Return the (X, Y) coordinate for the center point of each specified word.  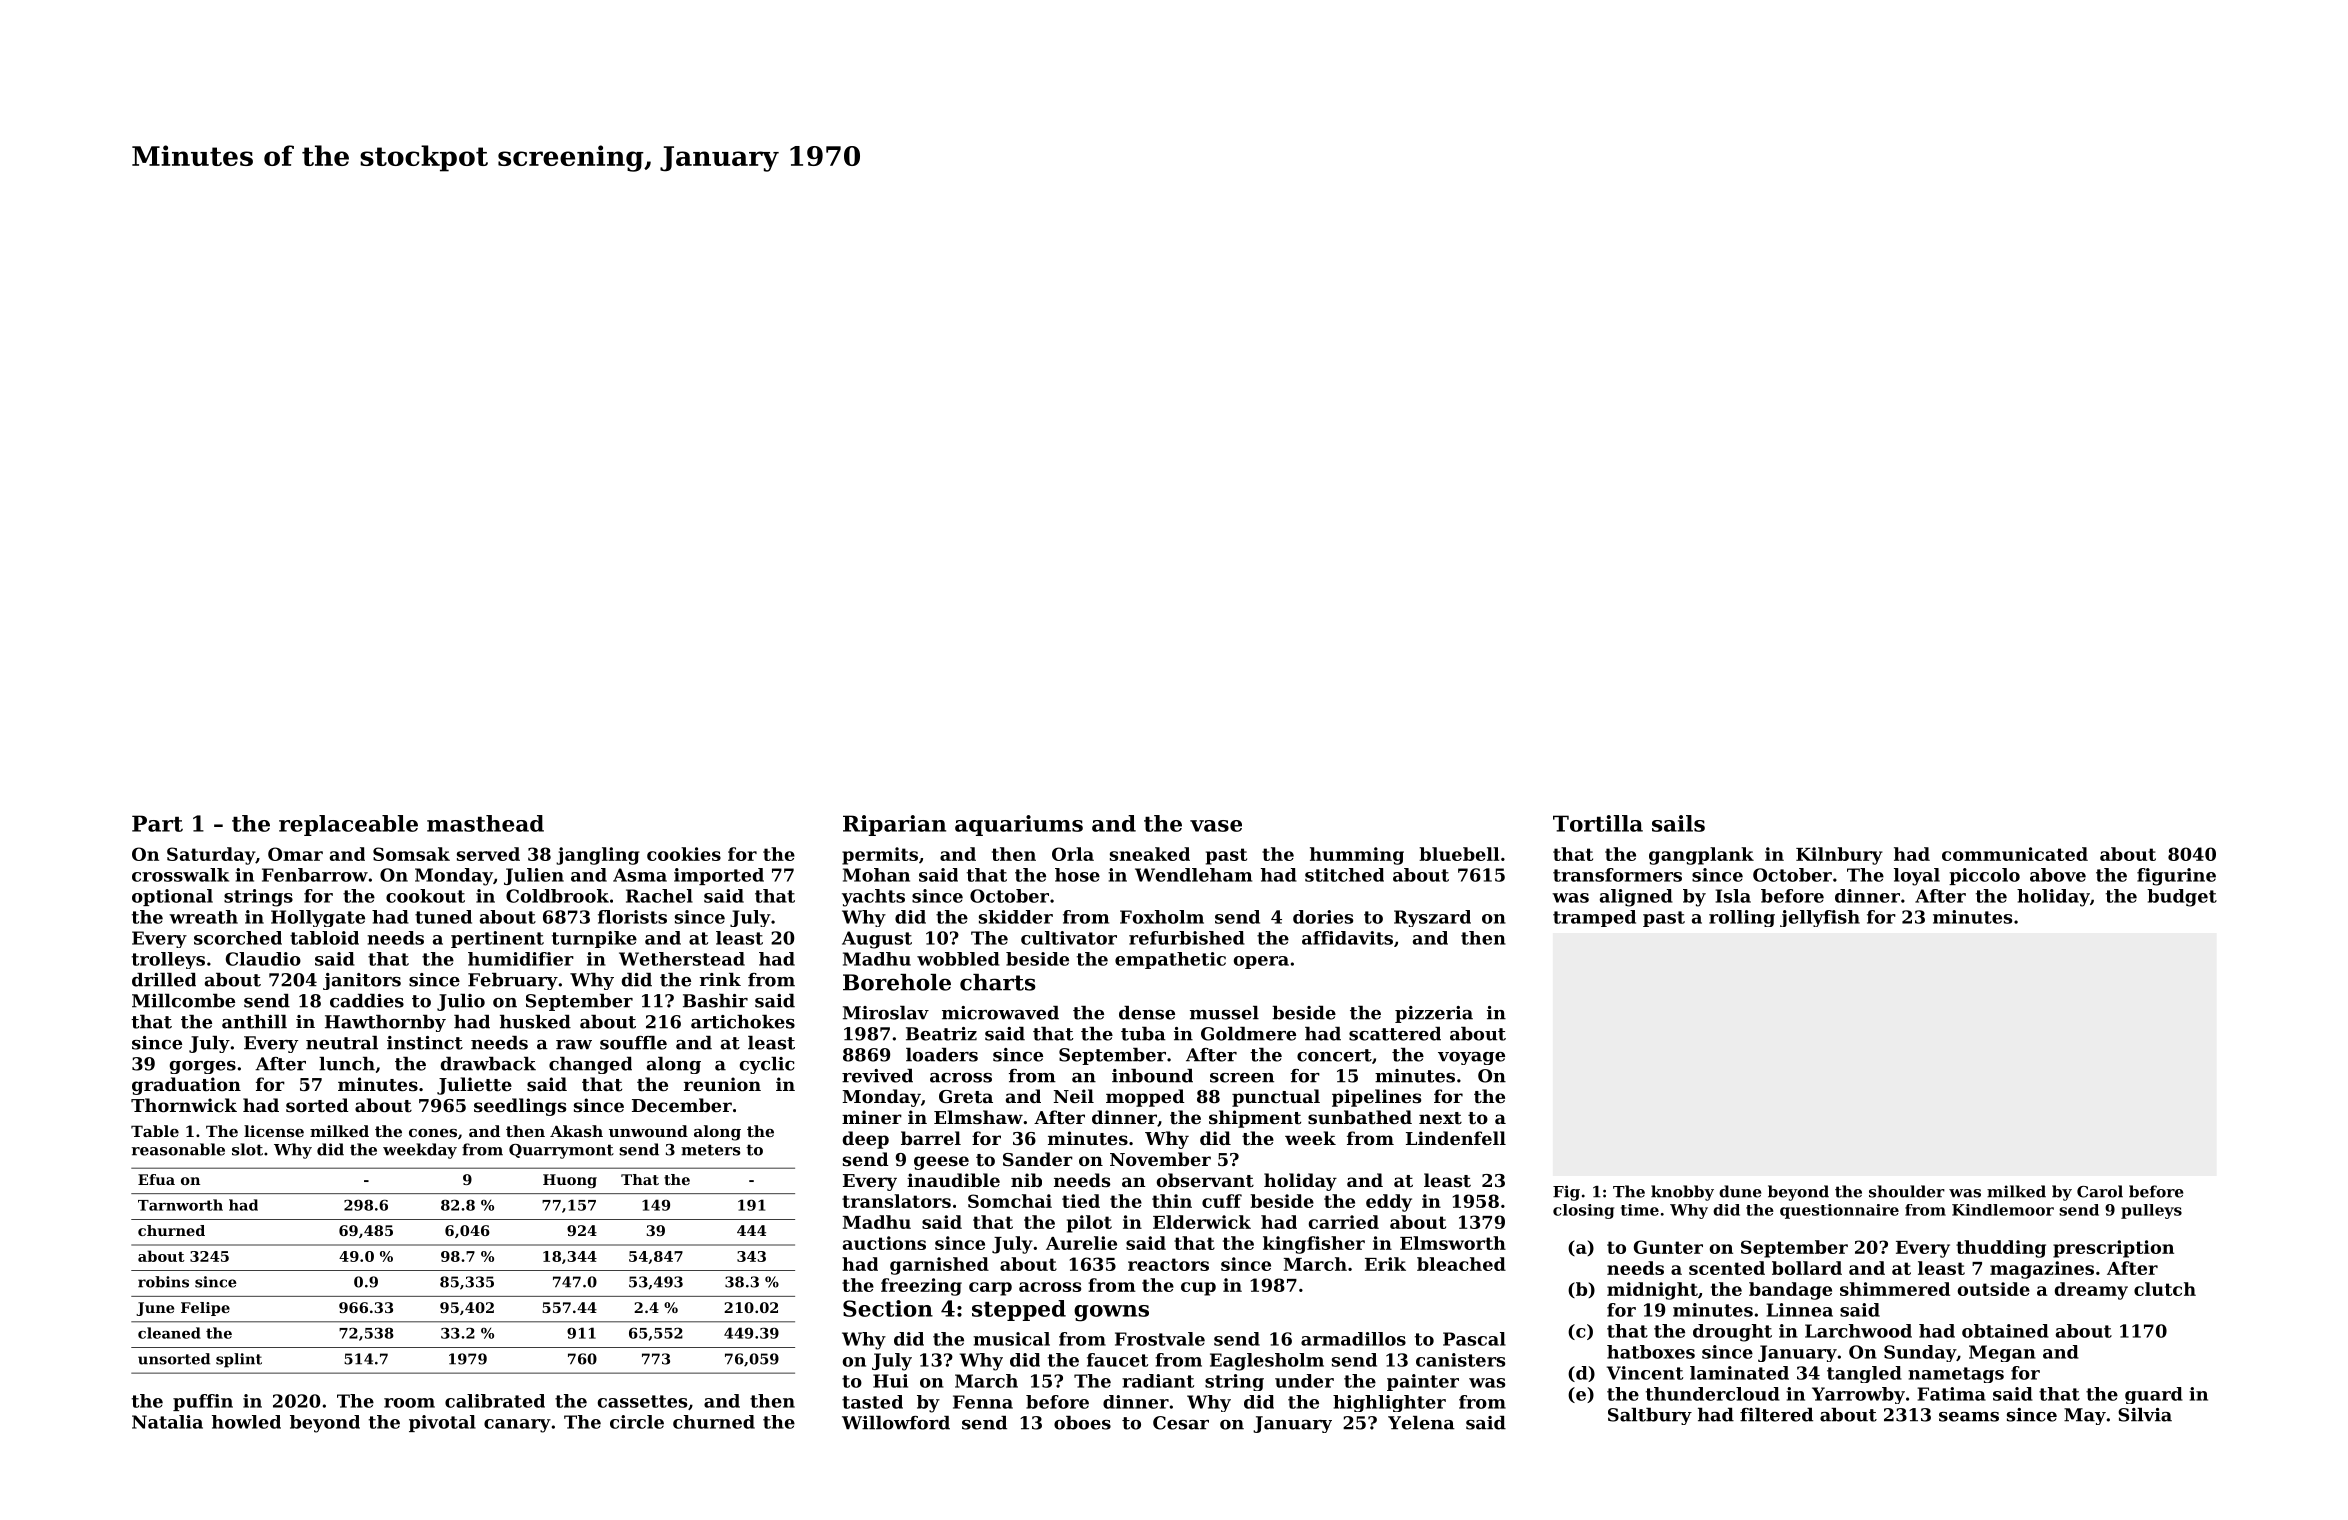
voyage (1471, 1058)
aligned (1636, 898)
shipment (1255, 1119)
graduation (186, 1086)
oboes (1082, 1423)
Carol (2100, 1191)
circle (637, 1422)
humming (1357, 856)
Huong (570, 1181)
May (2085, 1416)
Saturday (211, 856)
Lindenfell (1456, 1138)
